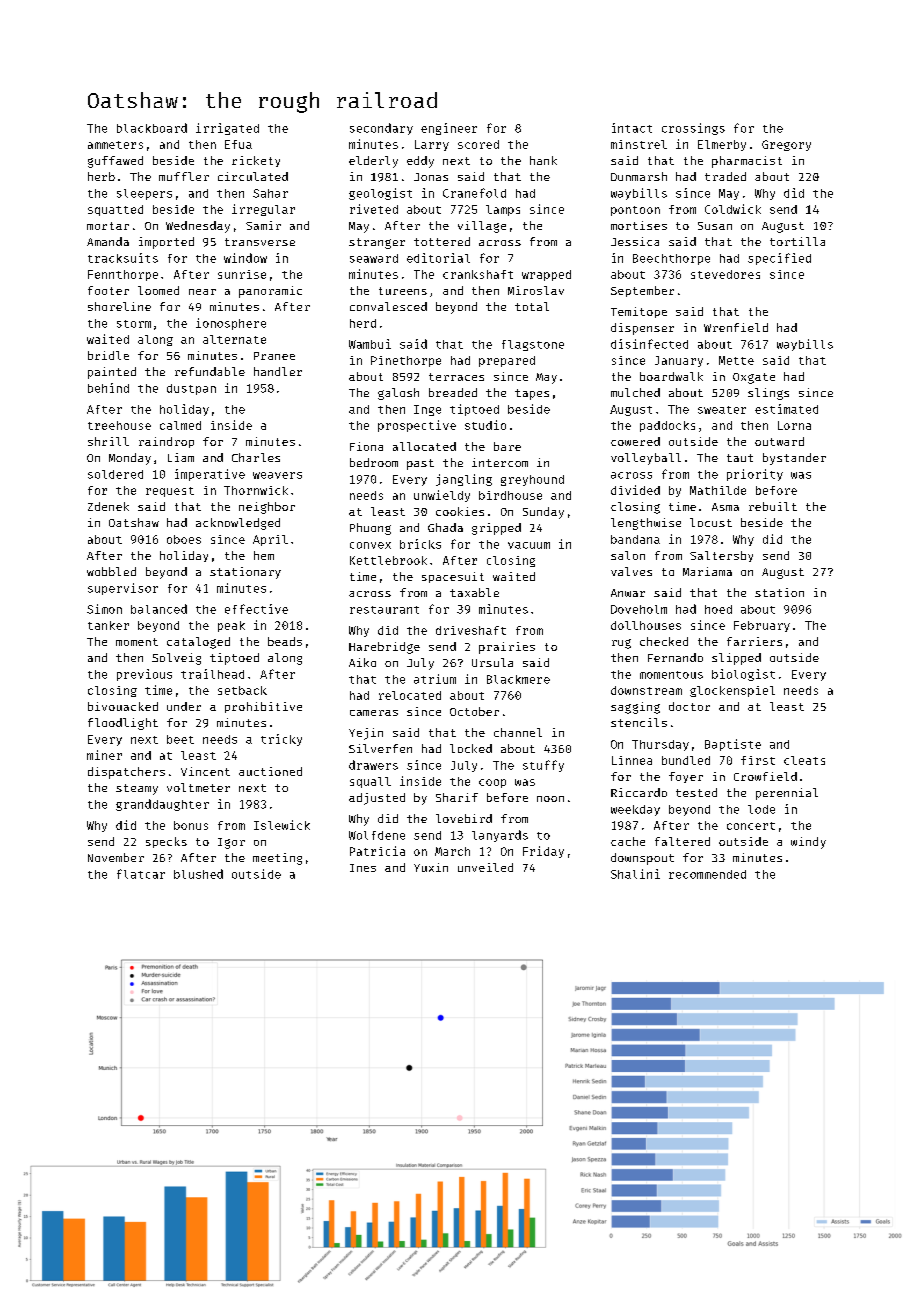 This screenshot has width=924, height=1308. What do you see at coordinates (112, 373) in the screenshot?
I see `painted` at bounding box center [112, 373].
